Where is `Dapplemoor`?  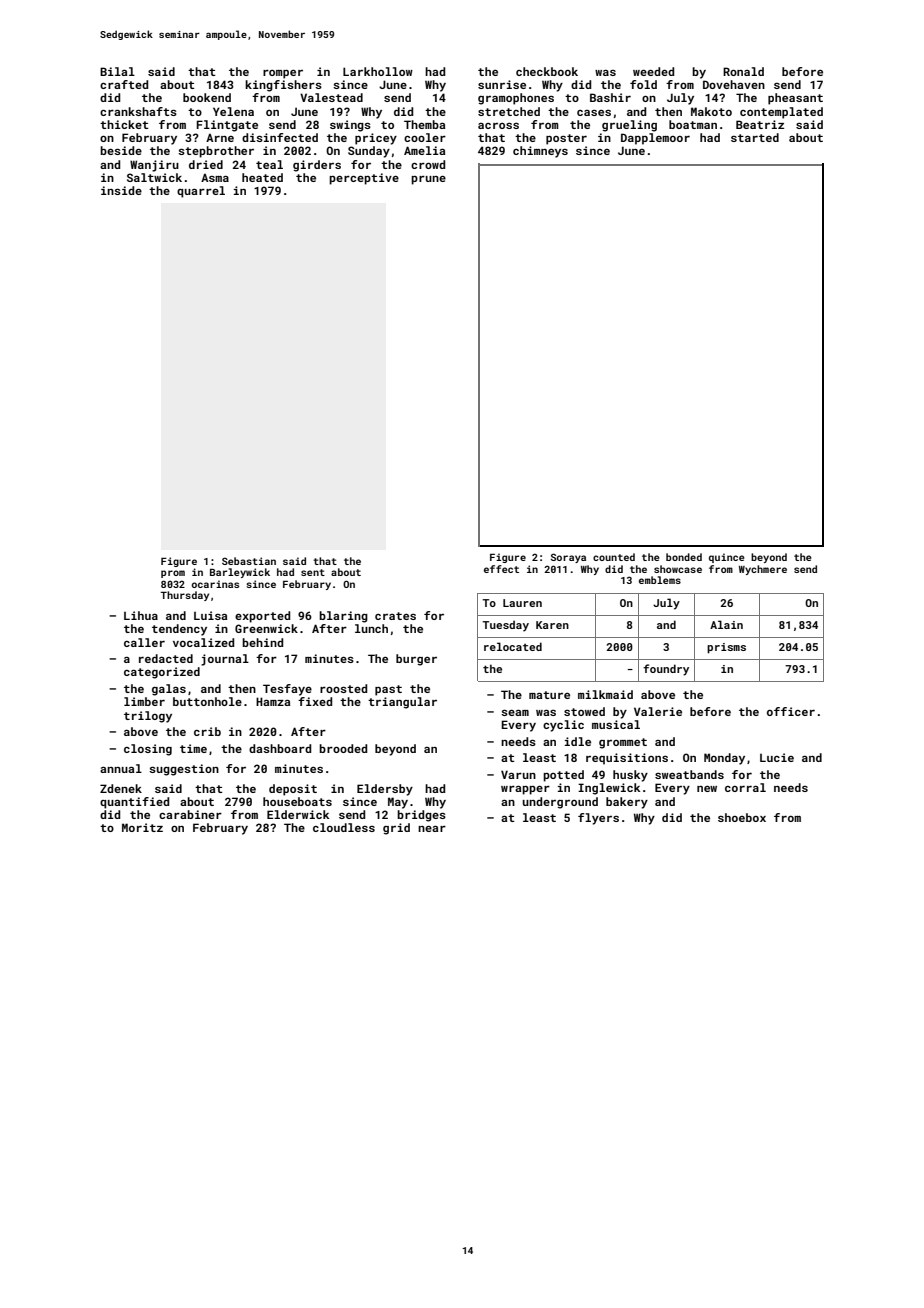
Dapplemoor is located at coordinates (655, 139).
